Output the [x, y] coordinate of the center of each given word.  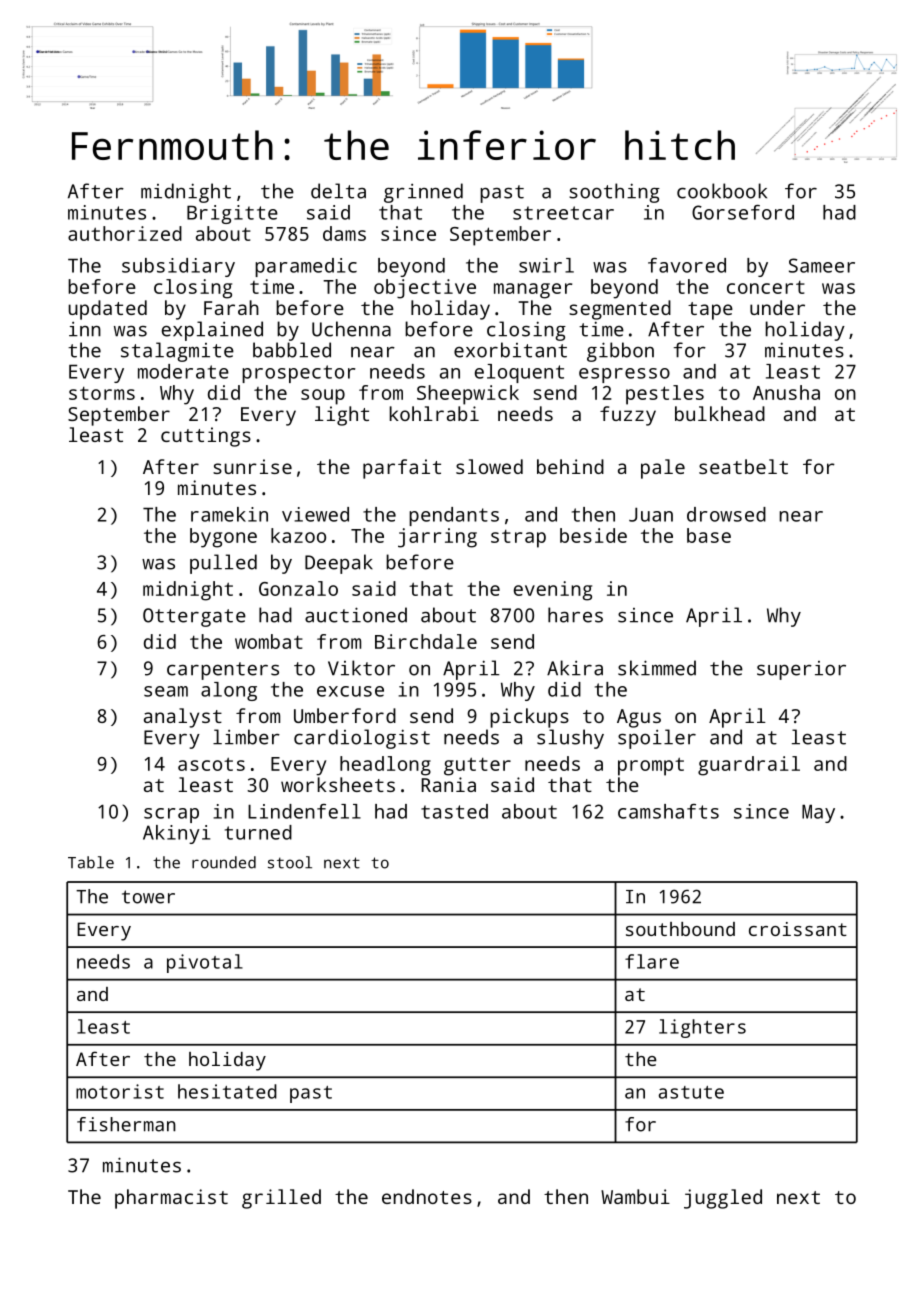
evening [553, 591]
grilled [281, 1199]
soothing [614, 193]
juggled [723, 1199]
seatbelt [743, 466]
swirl [546, 265]
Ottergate [194, 617]
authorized [125, 233]
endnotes [427, 1196]
